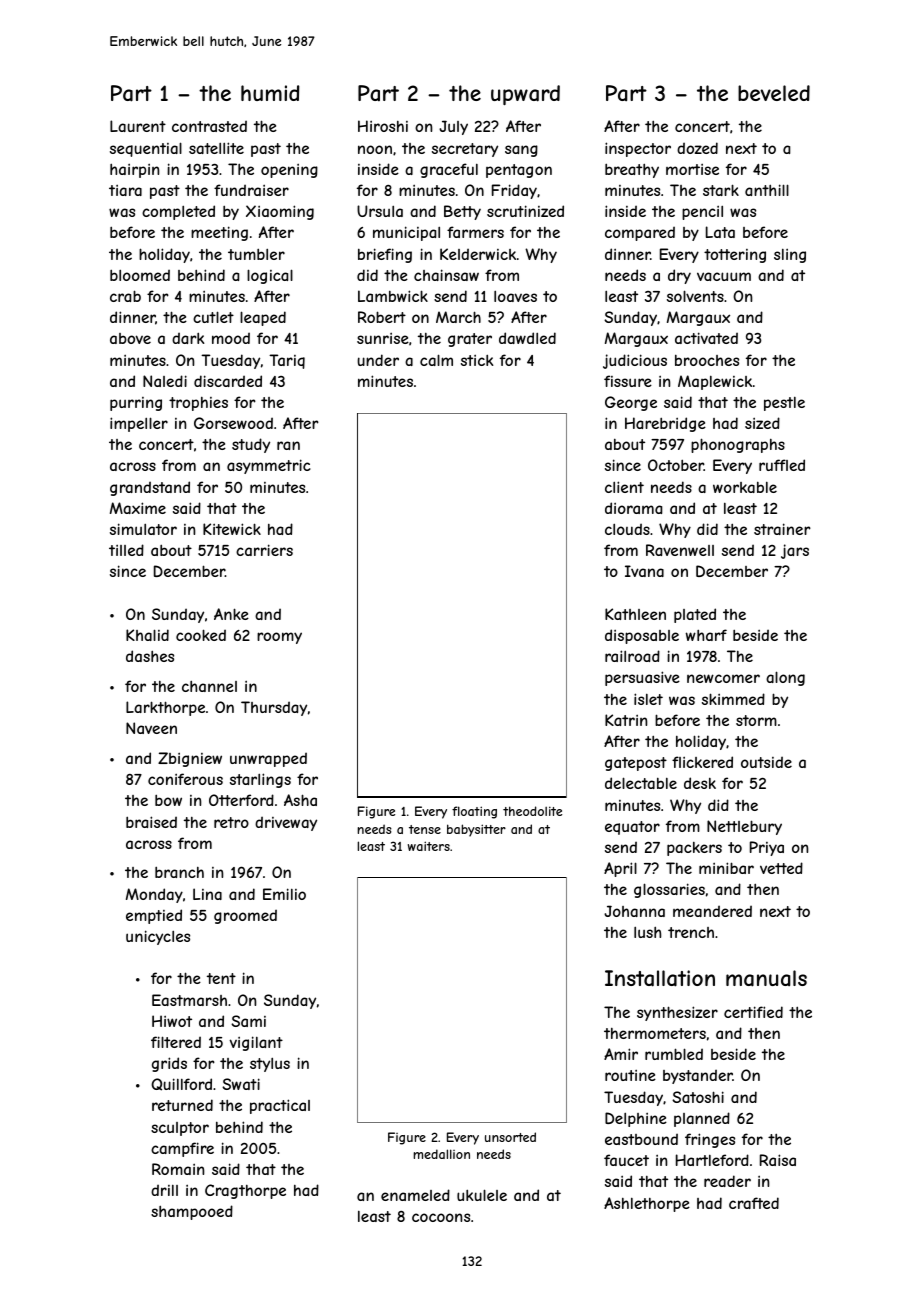 This image has height=1308, width=924. Describe the element at coordinates (180, 1129) in the image. I see `sculptor` at that location.
